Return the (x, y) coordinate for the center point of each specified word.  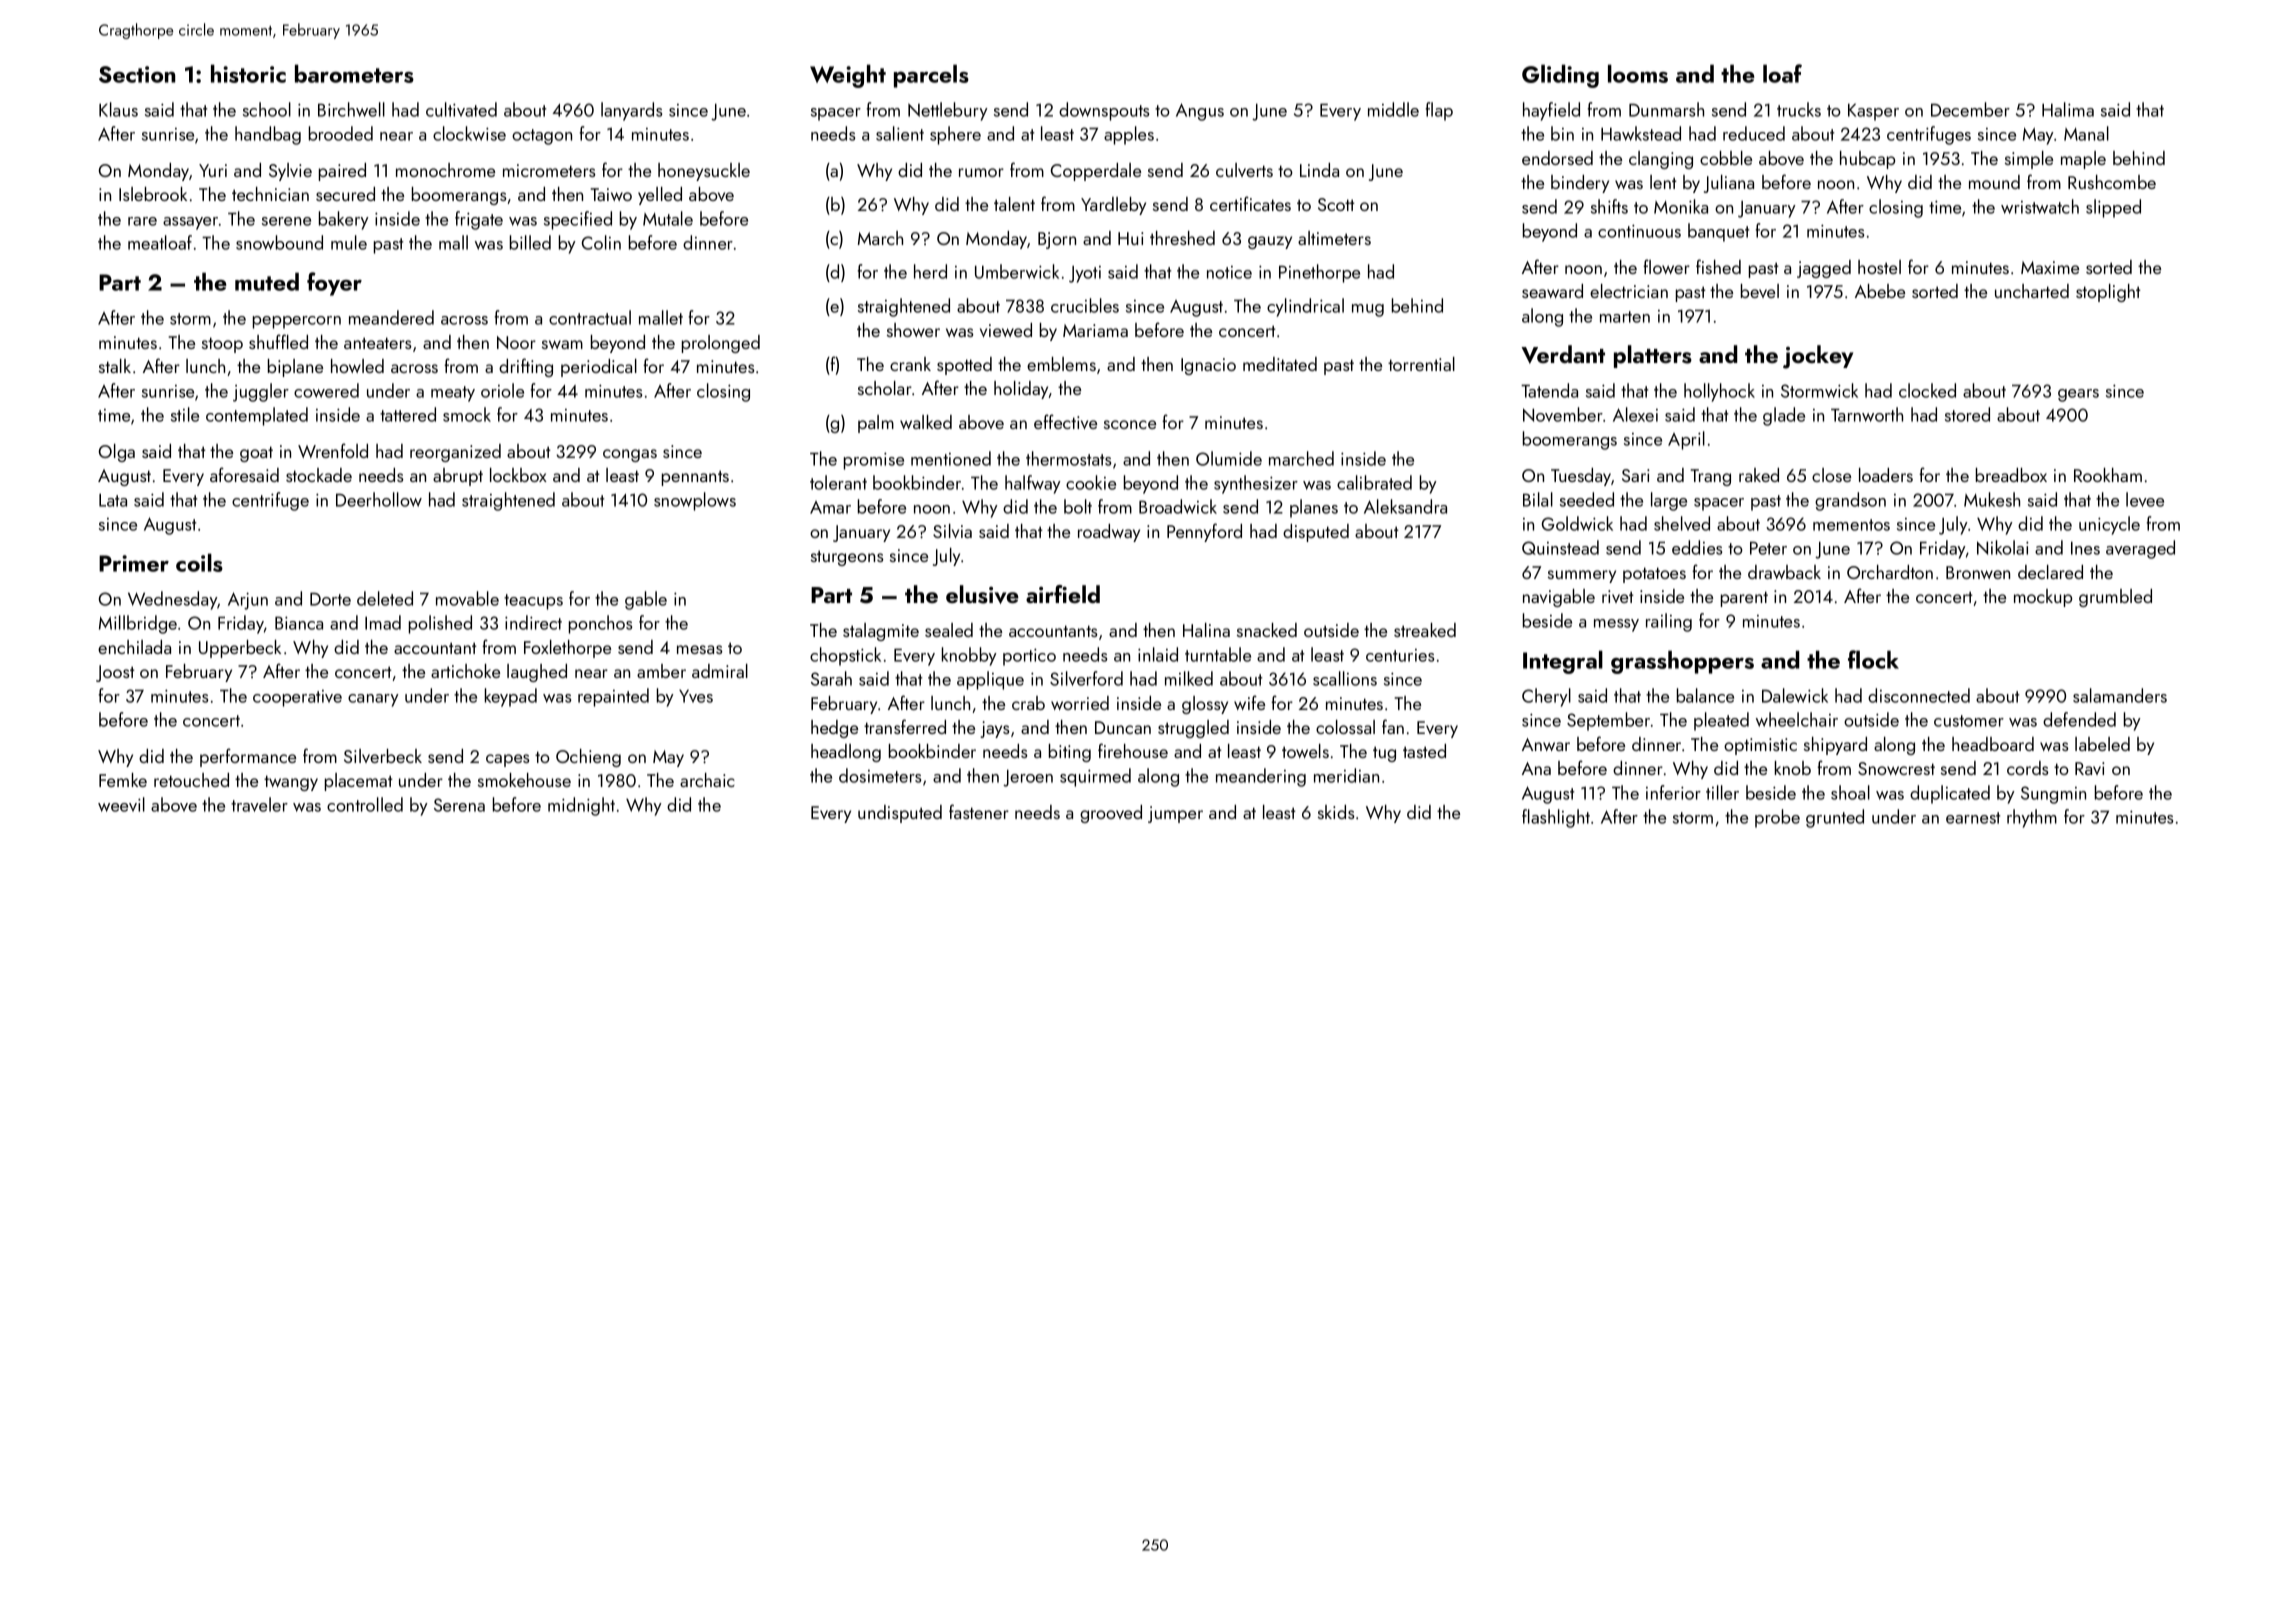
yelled (660, 196)
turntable (1218, 654)
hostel (1879, 267)
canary (373, 700)
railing (1669, 622)
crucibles (1085, 305)
